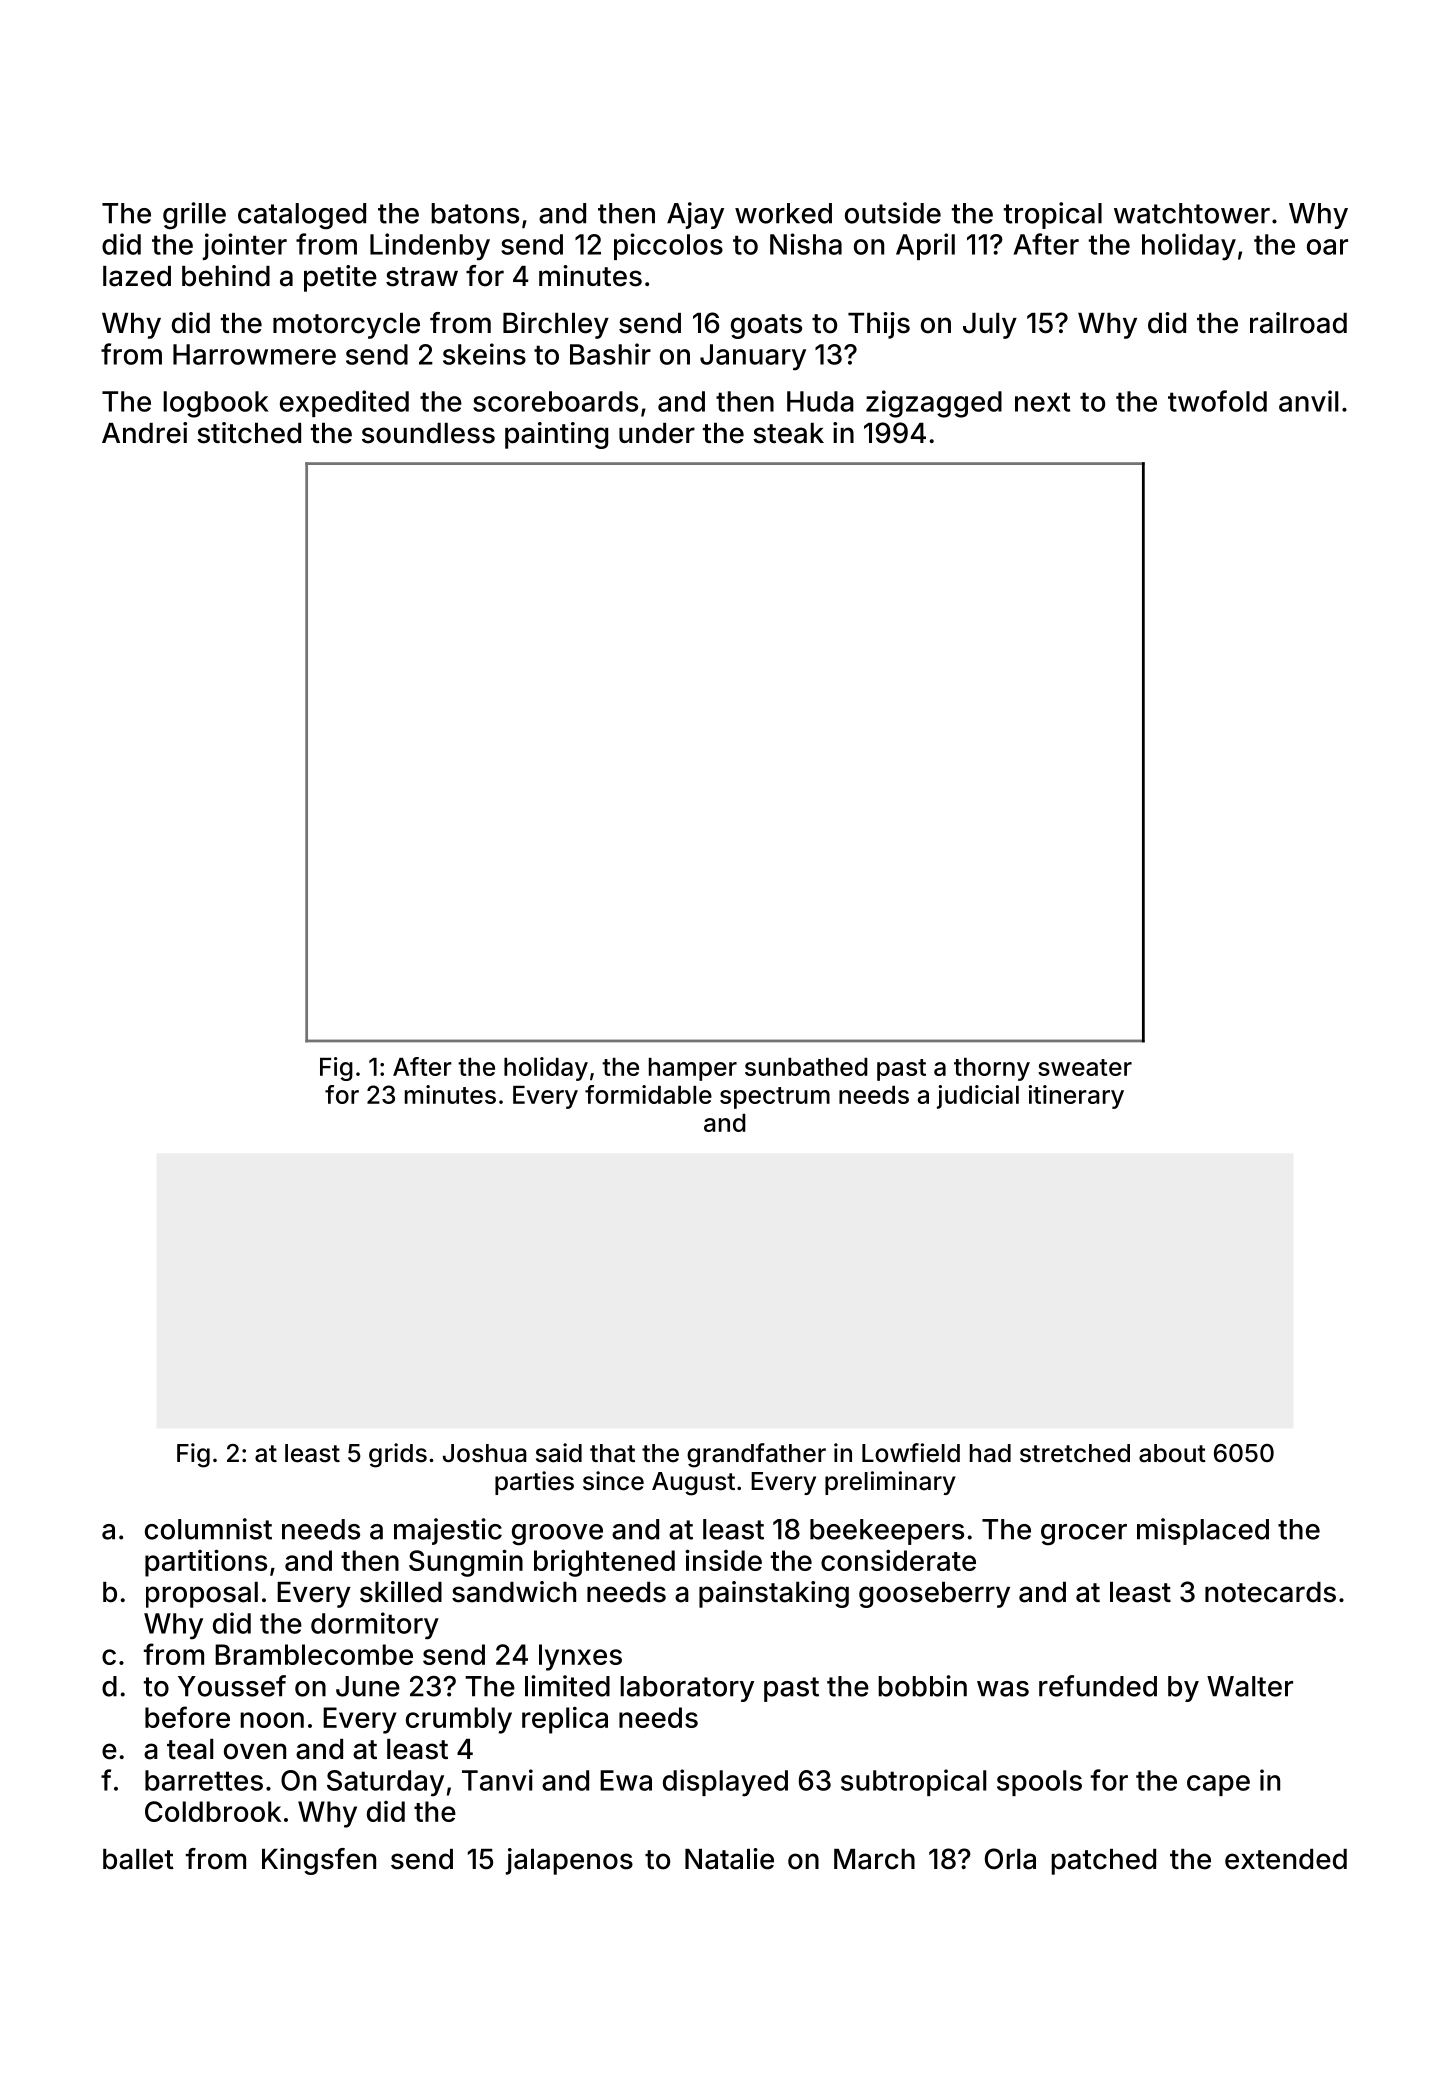 This page has height=2100, width=1450. I want to click on watchtower, so click(1192, 213).
